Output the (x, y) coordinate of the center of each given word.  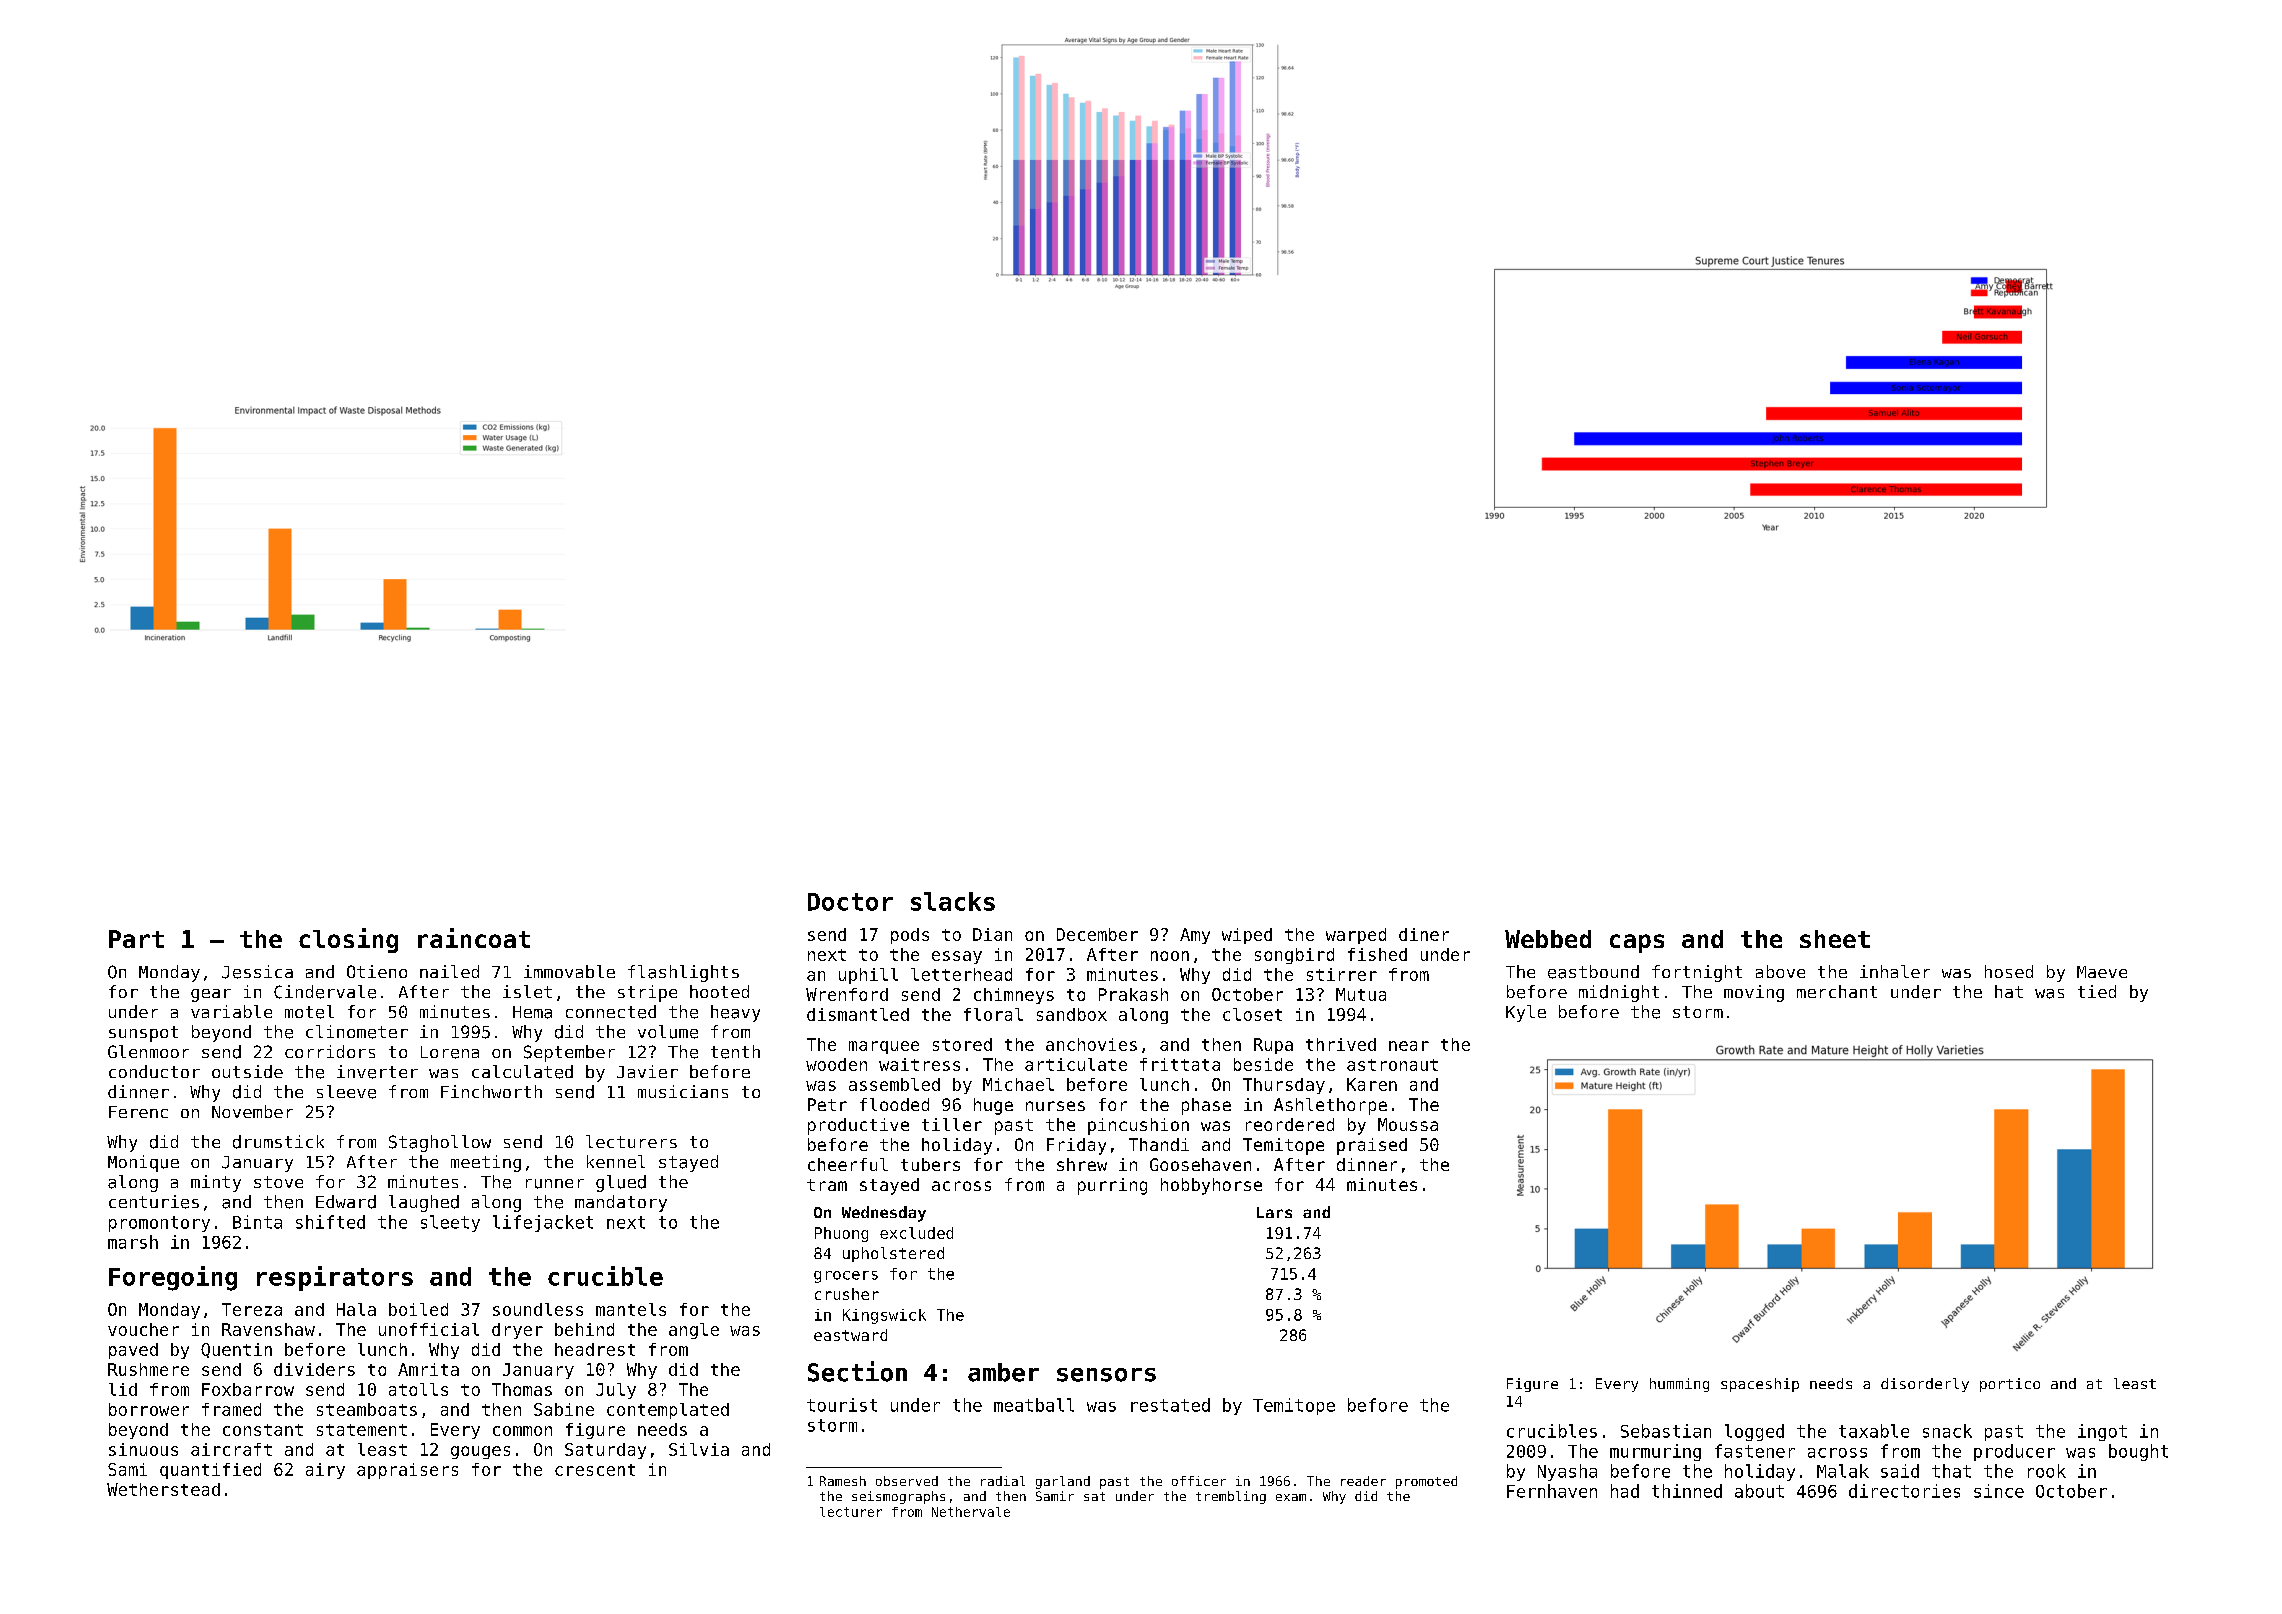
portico (2010, 1385)
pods (910, 936)
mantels (631, 1309)
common (522, 1431)
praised (1372, 1146)
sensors (1106, 1375)
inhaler (1895, 971)
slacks (953, 901)
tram (827, 1185)
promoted (1426, 1482)
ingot (2102, 1432)
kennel (616, 1161)
